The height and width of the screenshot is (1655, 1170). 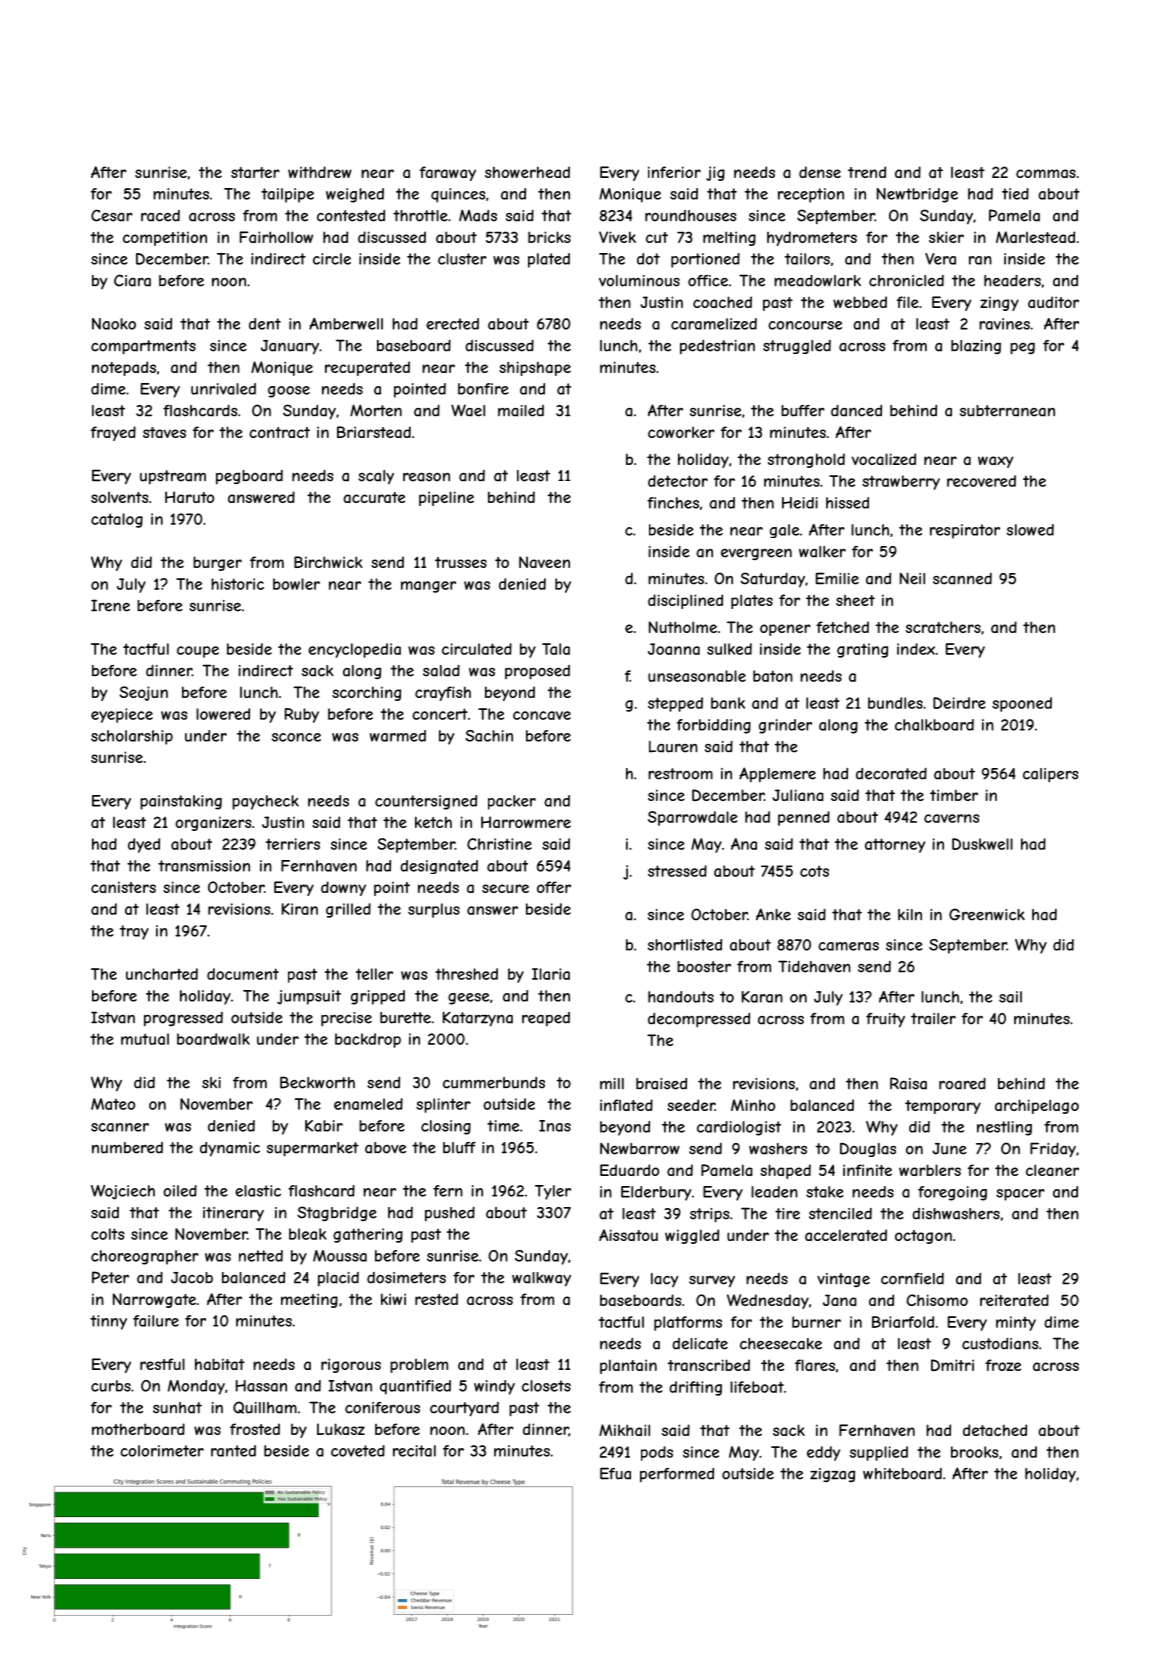 I want to click on recital, so click(x=414, y=1451).
